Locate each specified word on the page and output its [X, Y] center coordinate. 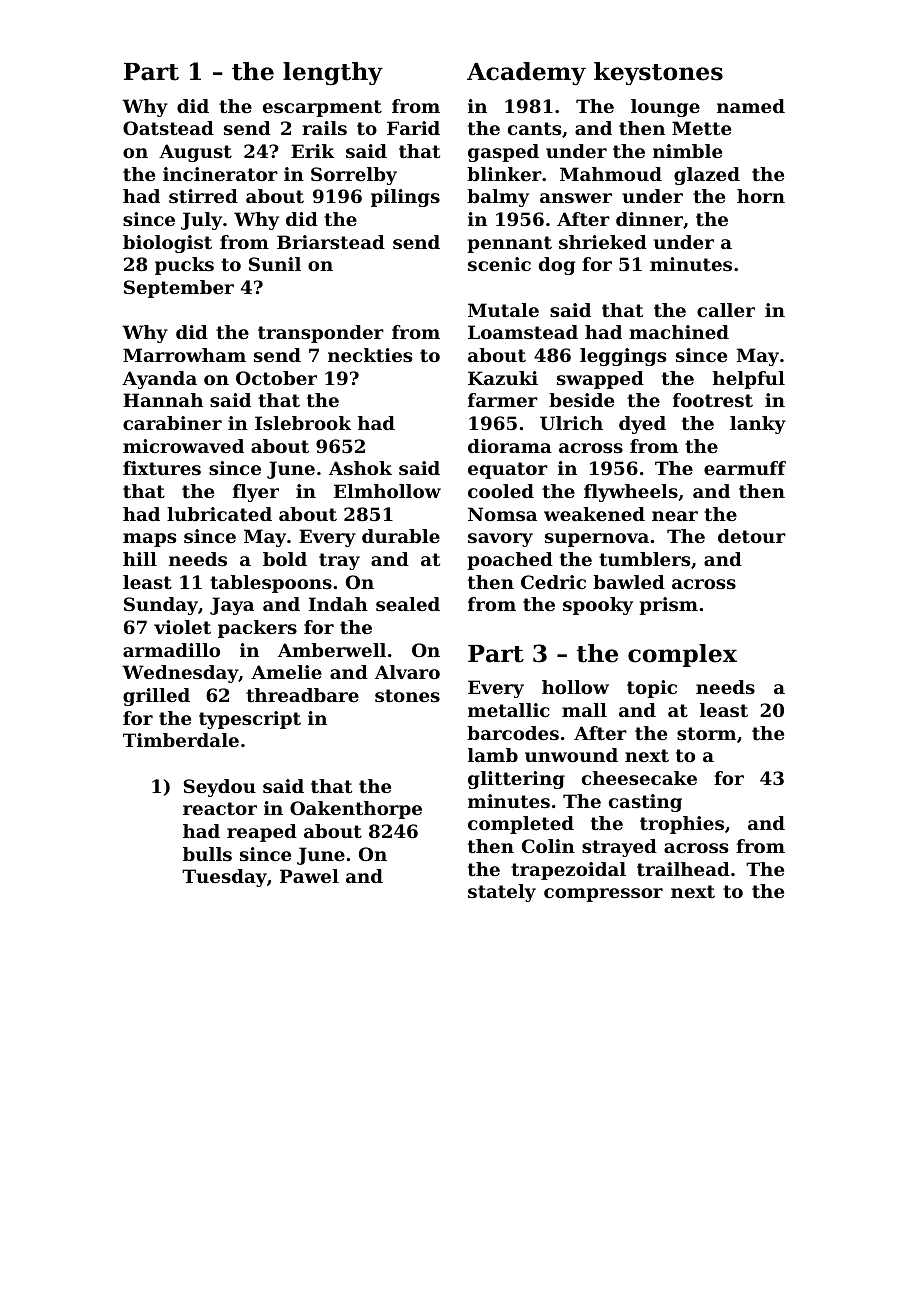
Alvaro [407, 672]
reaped [262, 833]
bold [285, 559]
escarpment [322, 108]
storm [706, 733]
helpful [749, 380]
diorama [510, 446]
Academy [526, 73]
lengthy [333, 73]
